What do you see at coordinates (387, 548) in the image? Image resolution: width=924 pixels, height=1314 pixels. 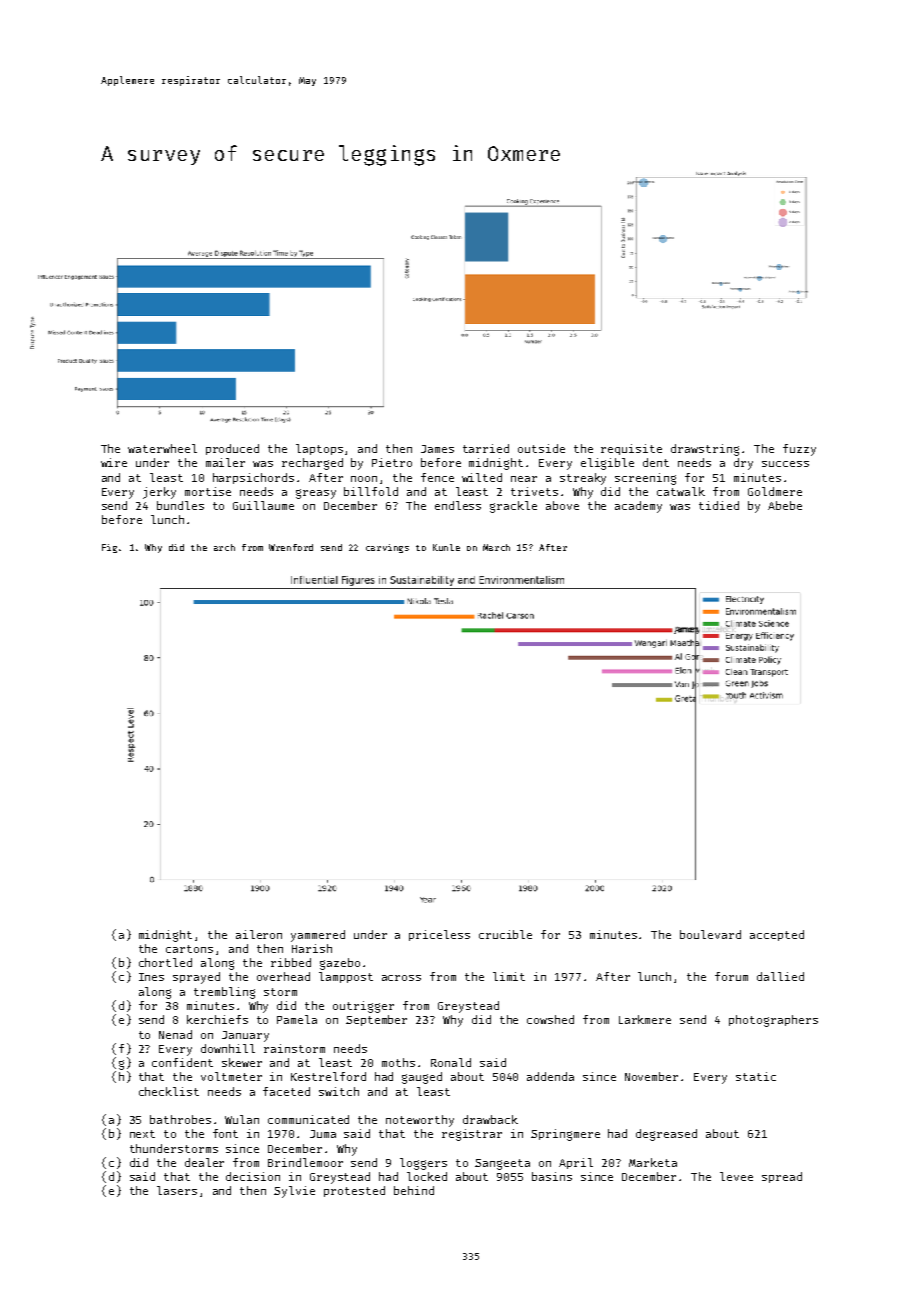 I see `carvings` at bounding box center [387, 548].
